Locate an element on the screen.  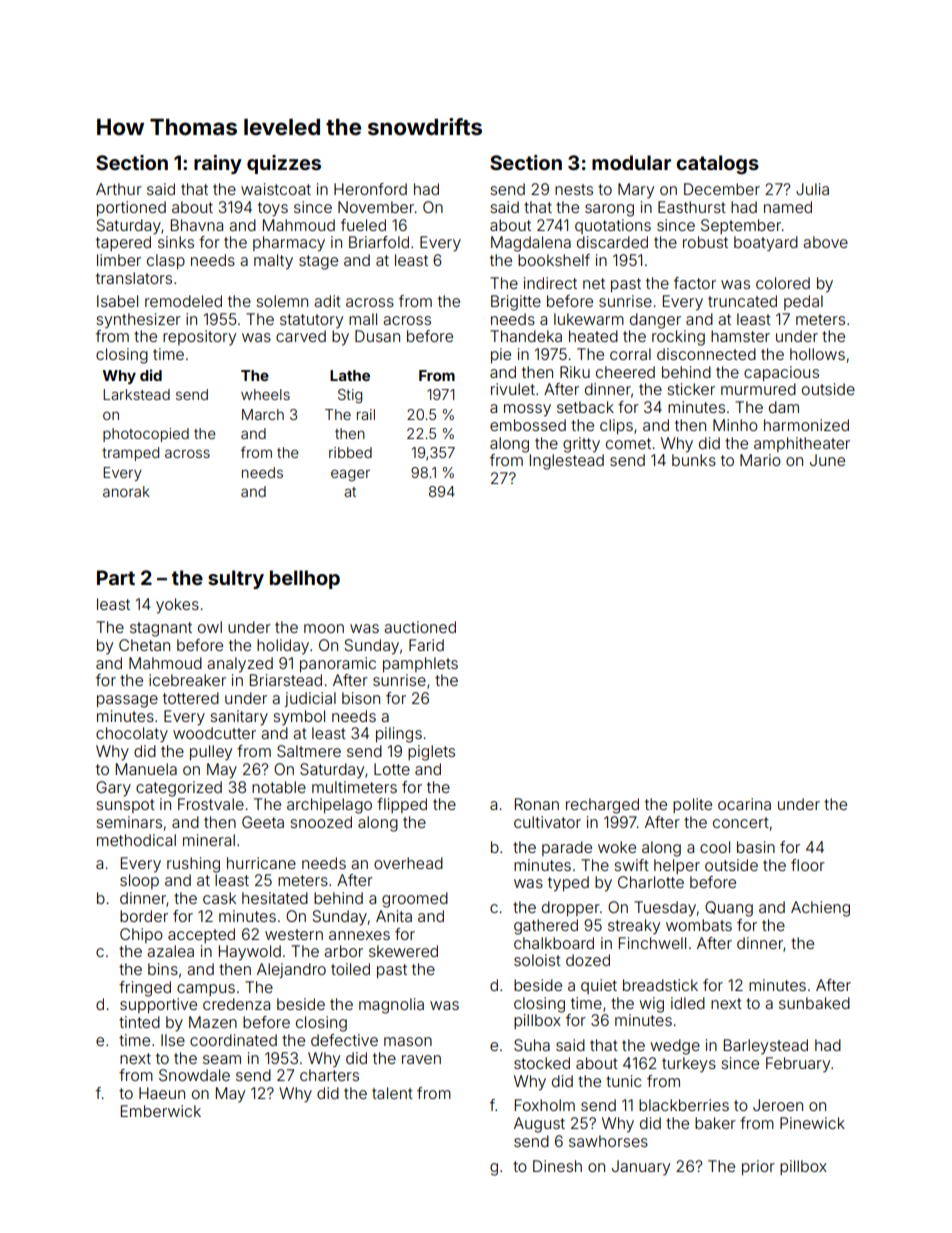
Mario is located at coordinates (760, 460).
